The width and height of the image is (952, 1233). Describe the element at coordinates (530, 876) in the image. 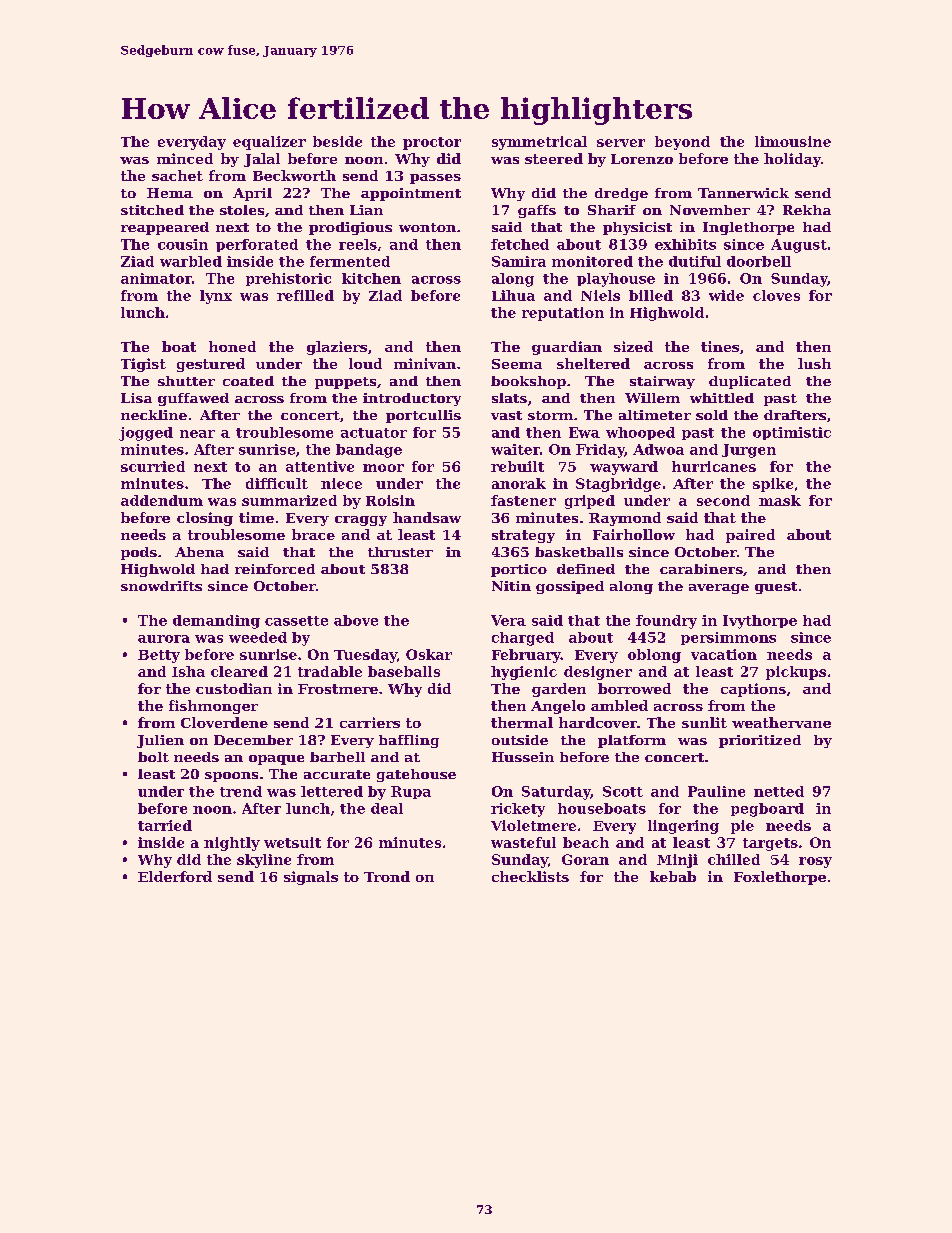

I see `checklists` at that location.
